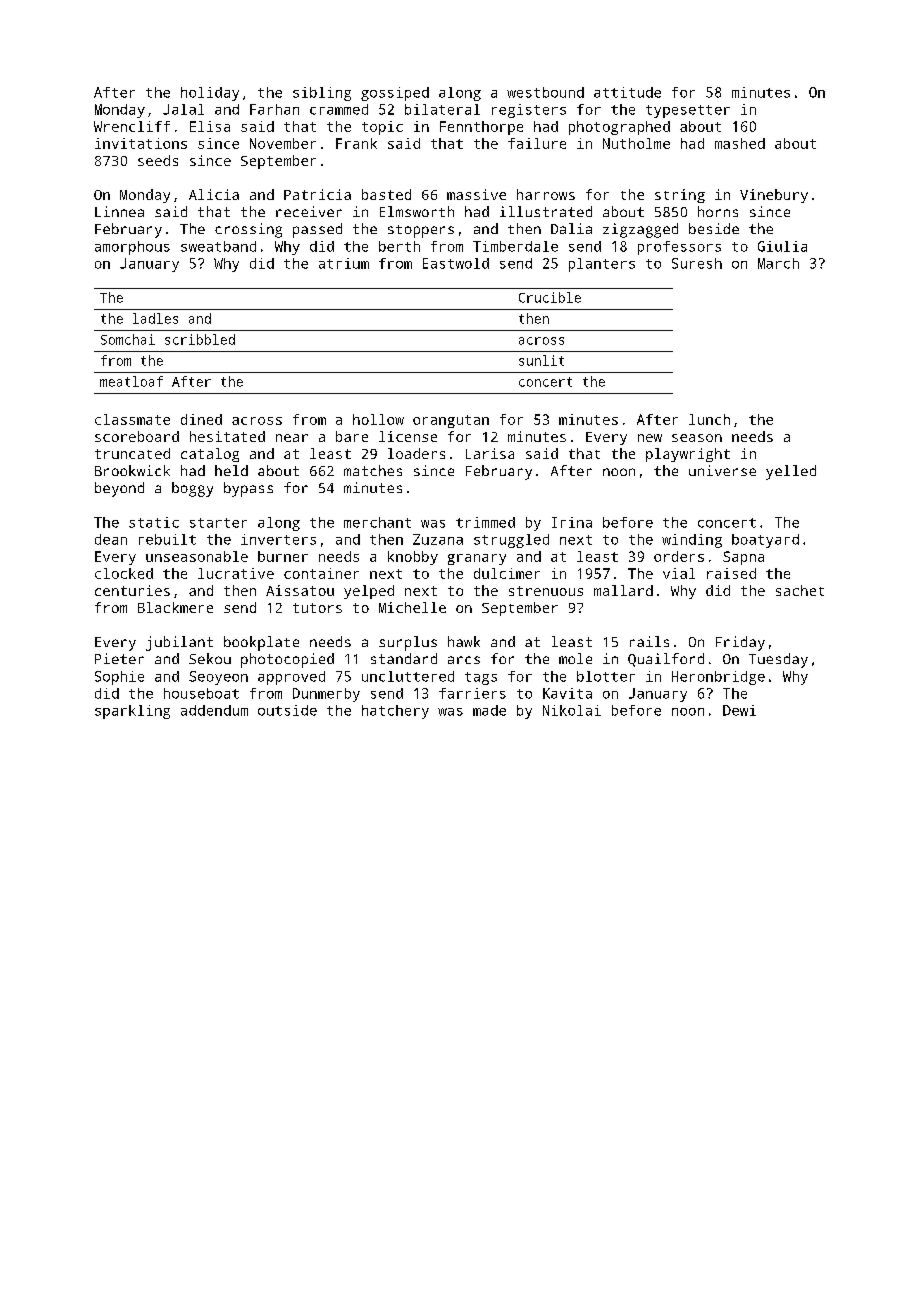 The image size is (924, 1308). What do you see at coordinates (128, 339) in the page?
I see `Somchai` at bounding box center [128, 339].
